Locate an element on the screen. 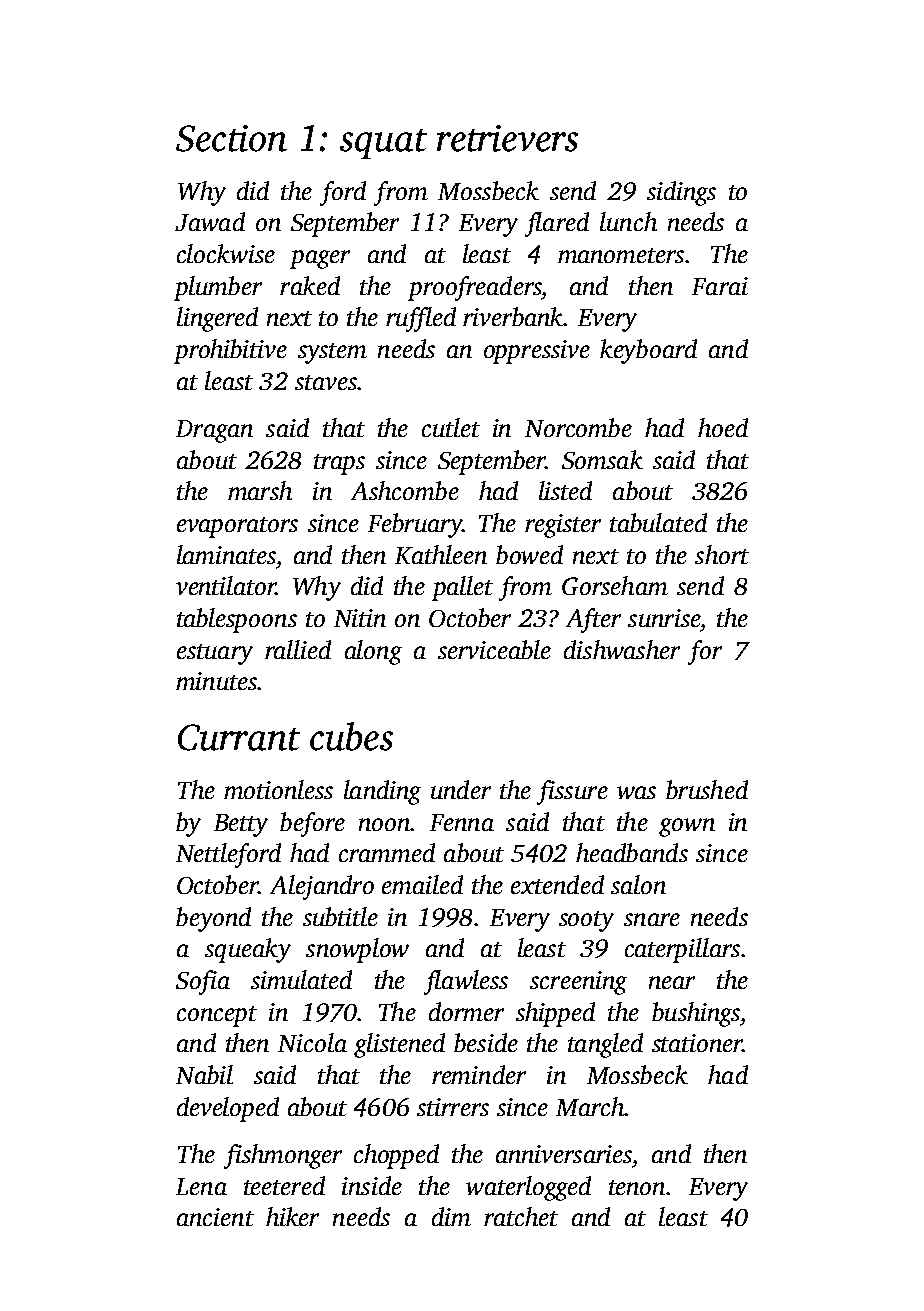  beyond is located at coordinates (213, 919).
